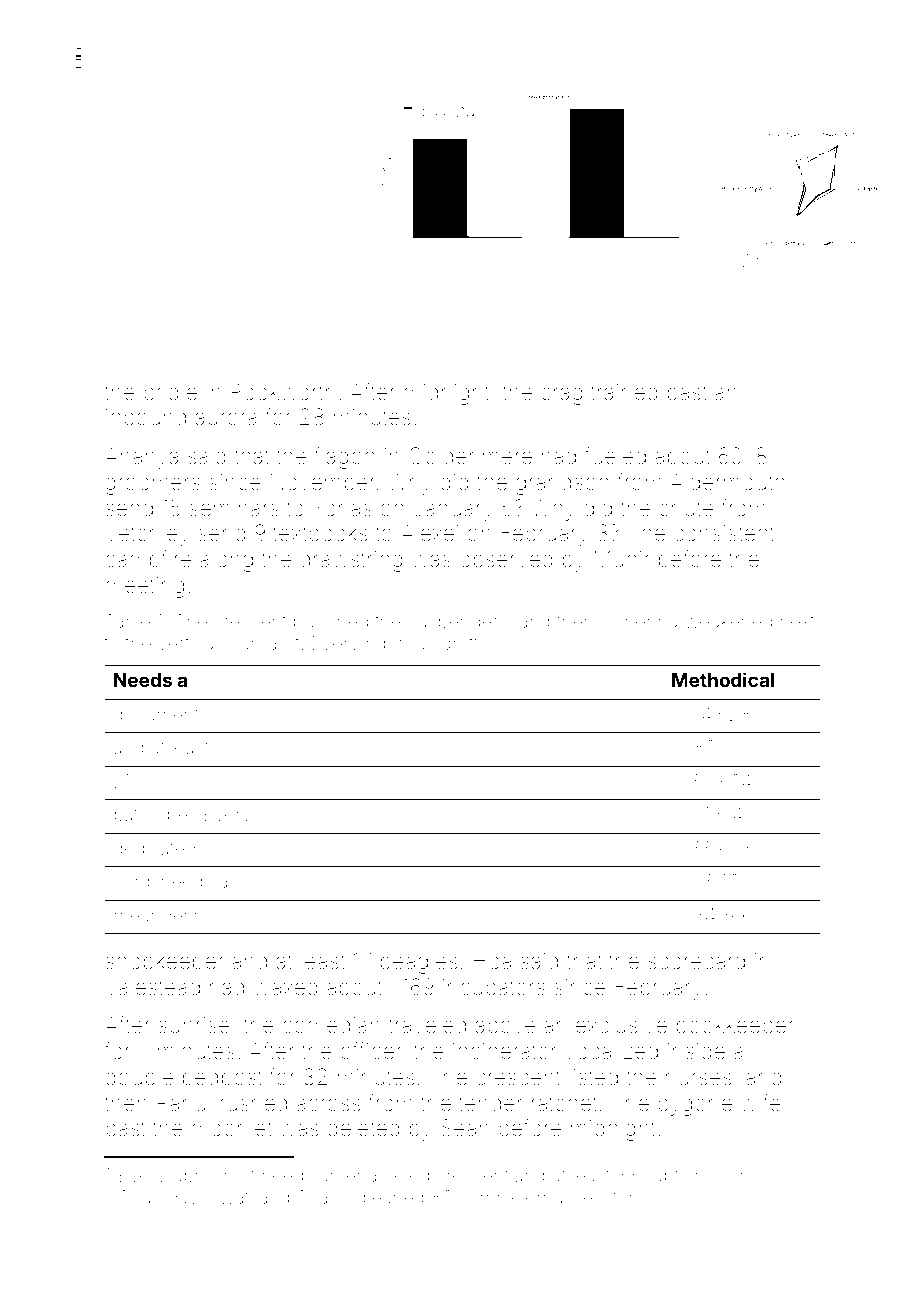 Image resolution: width=924 pixels, height=1311 pixels. I want to click on crag, so click(562, 396).
